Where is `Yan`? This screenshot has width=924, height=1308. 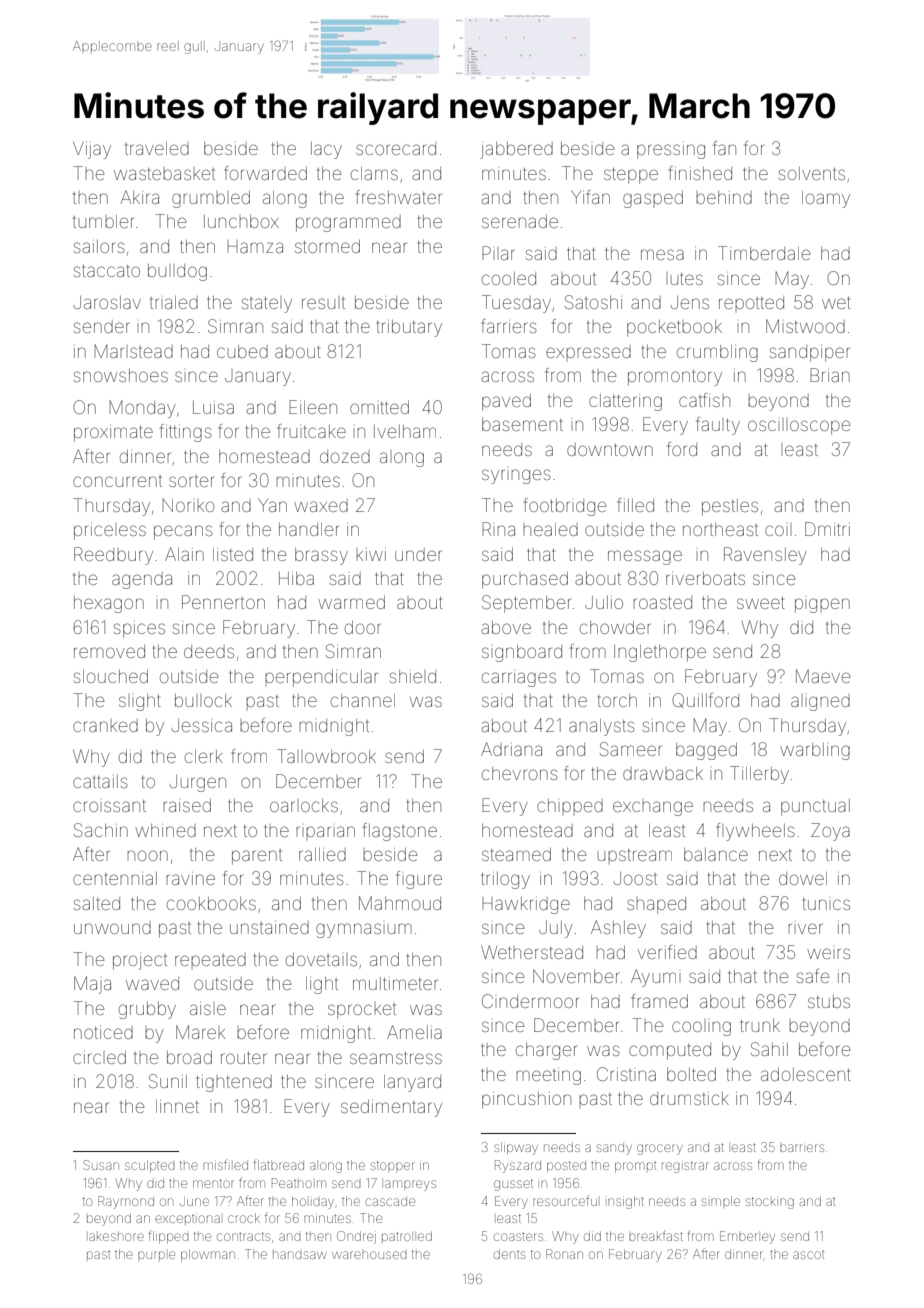 Yan is located at coordinates (272, 505).
